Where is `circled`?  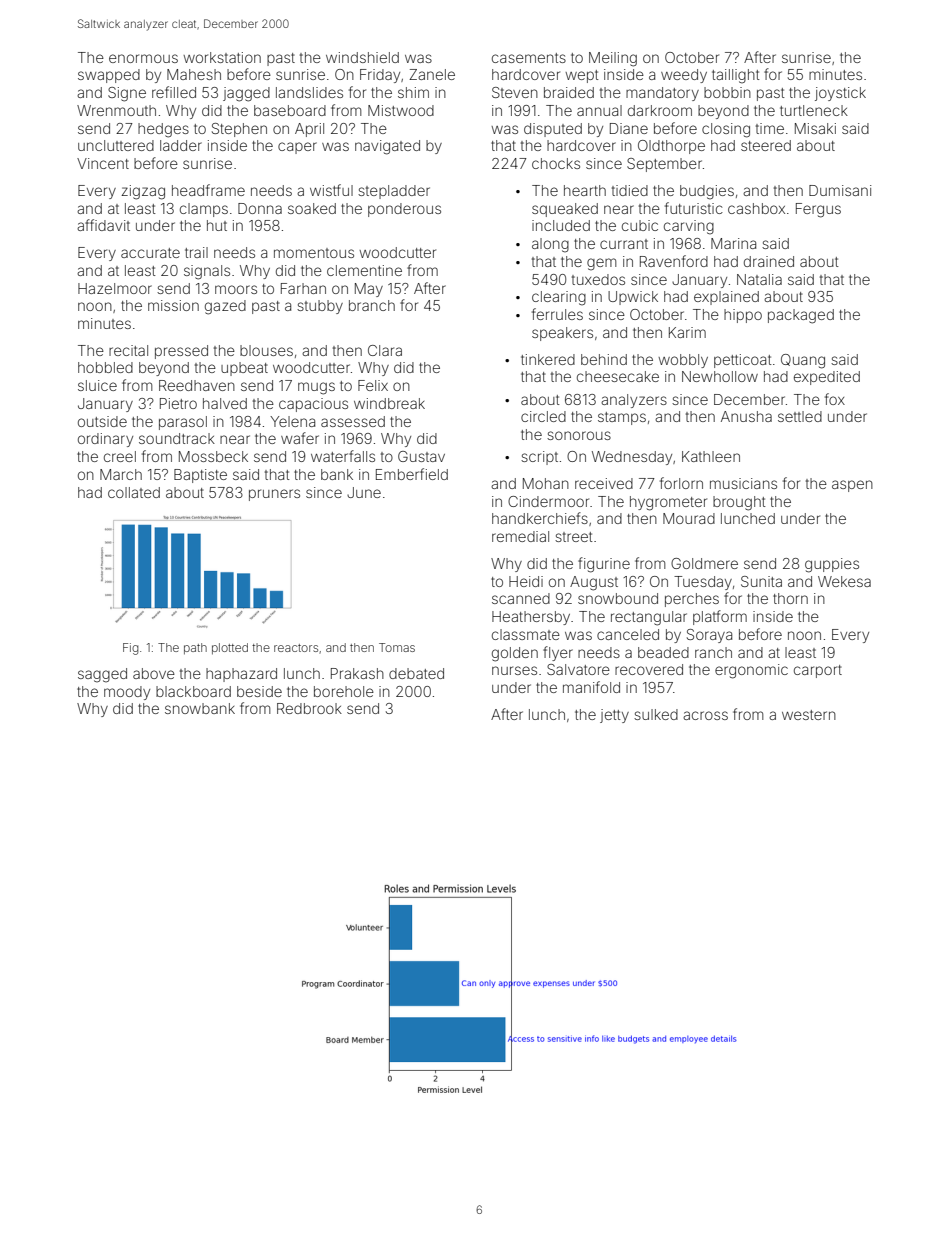
circled is located at coordinates (543, 416).
